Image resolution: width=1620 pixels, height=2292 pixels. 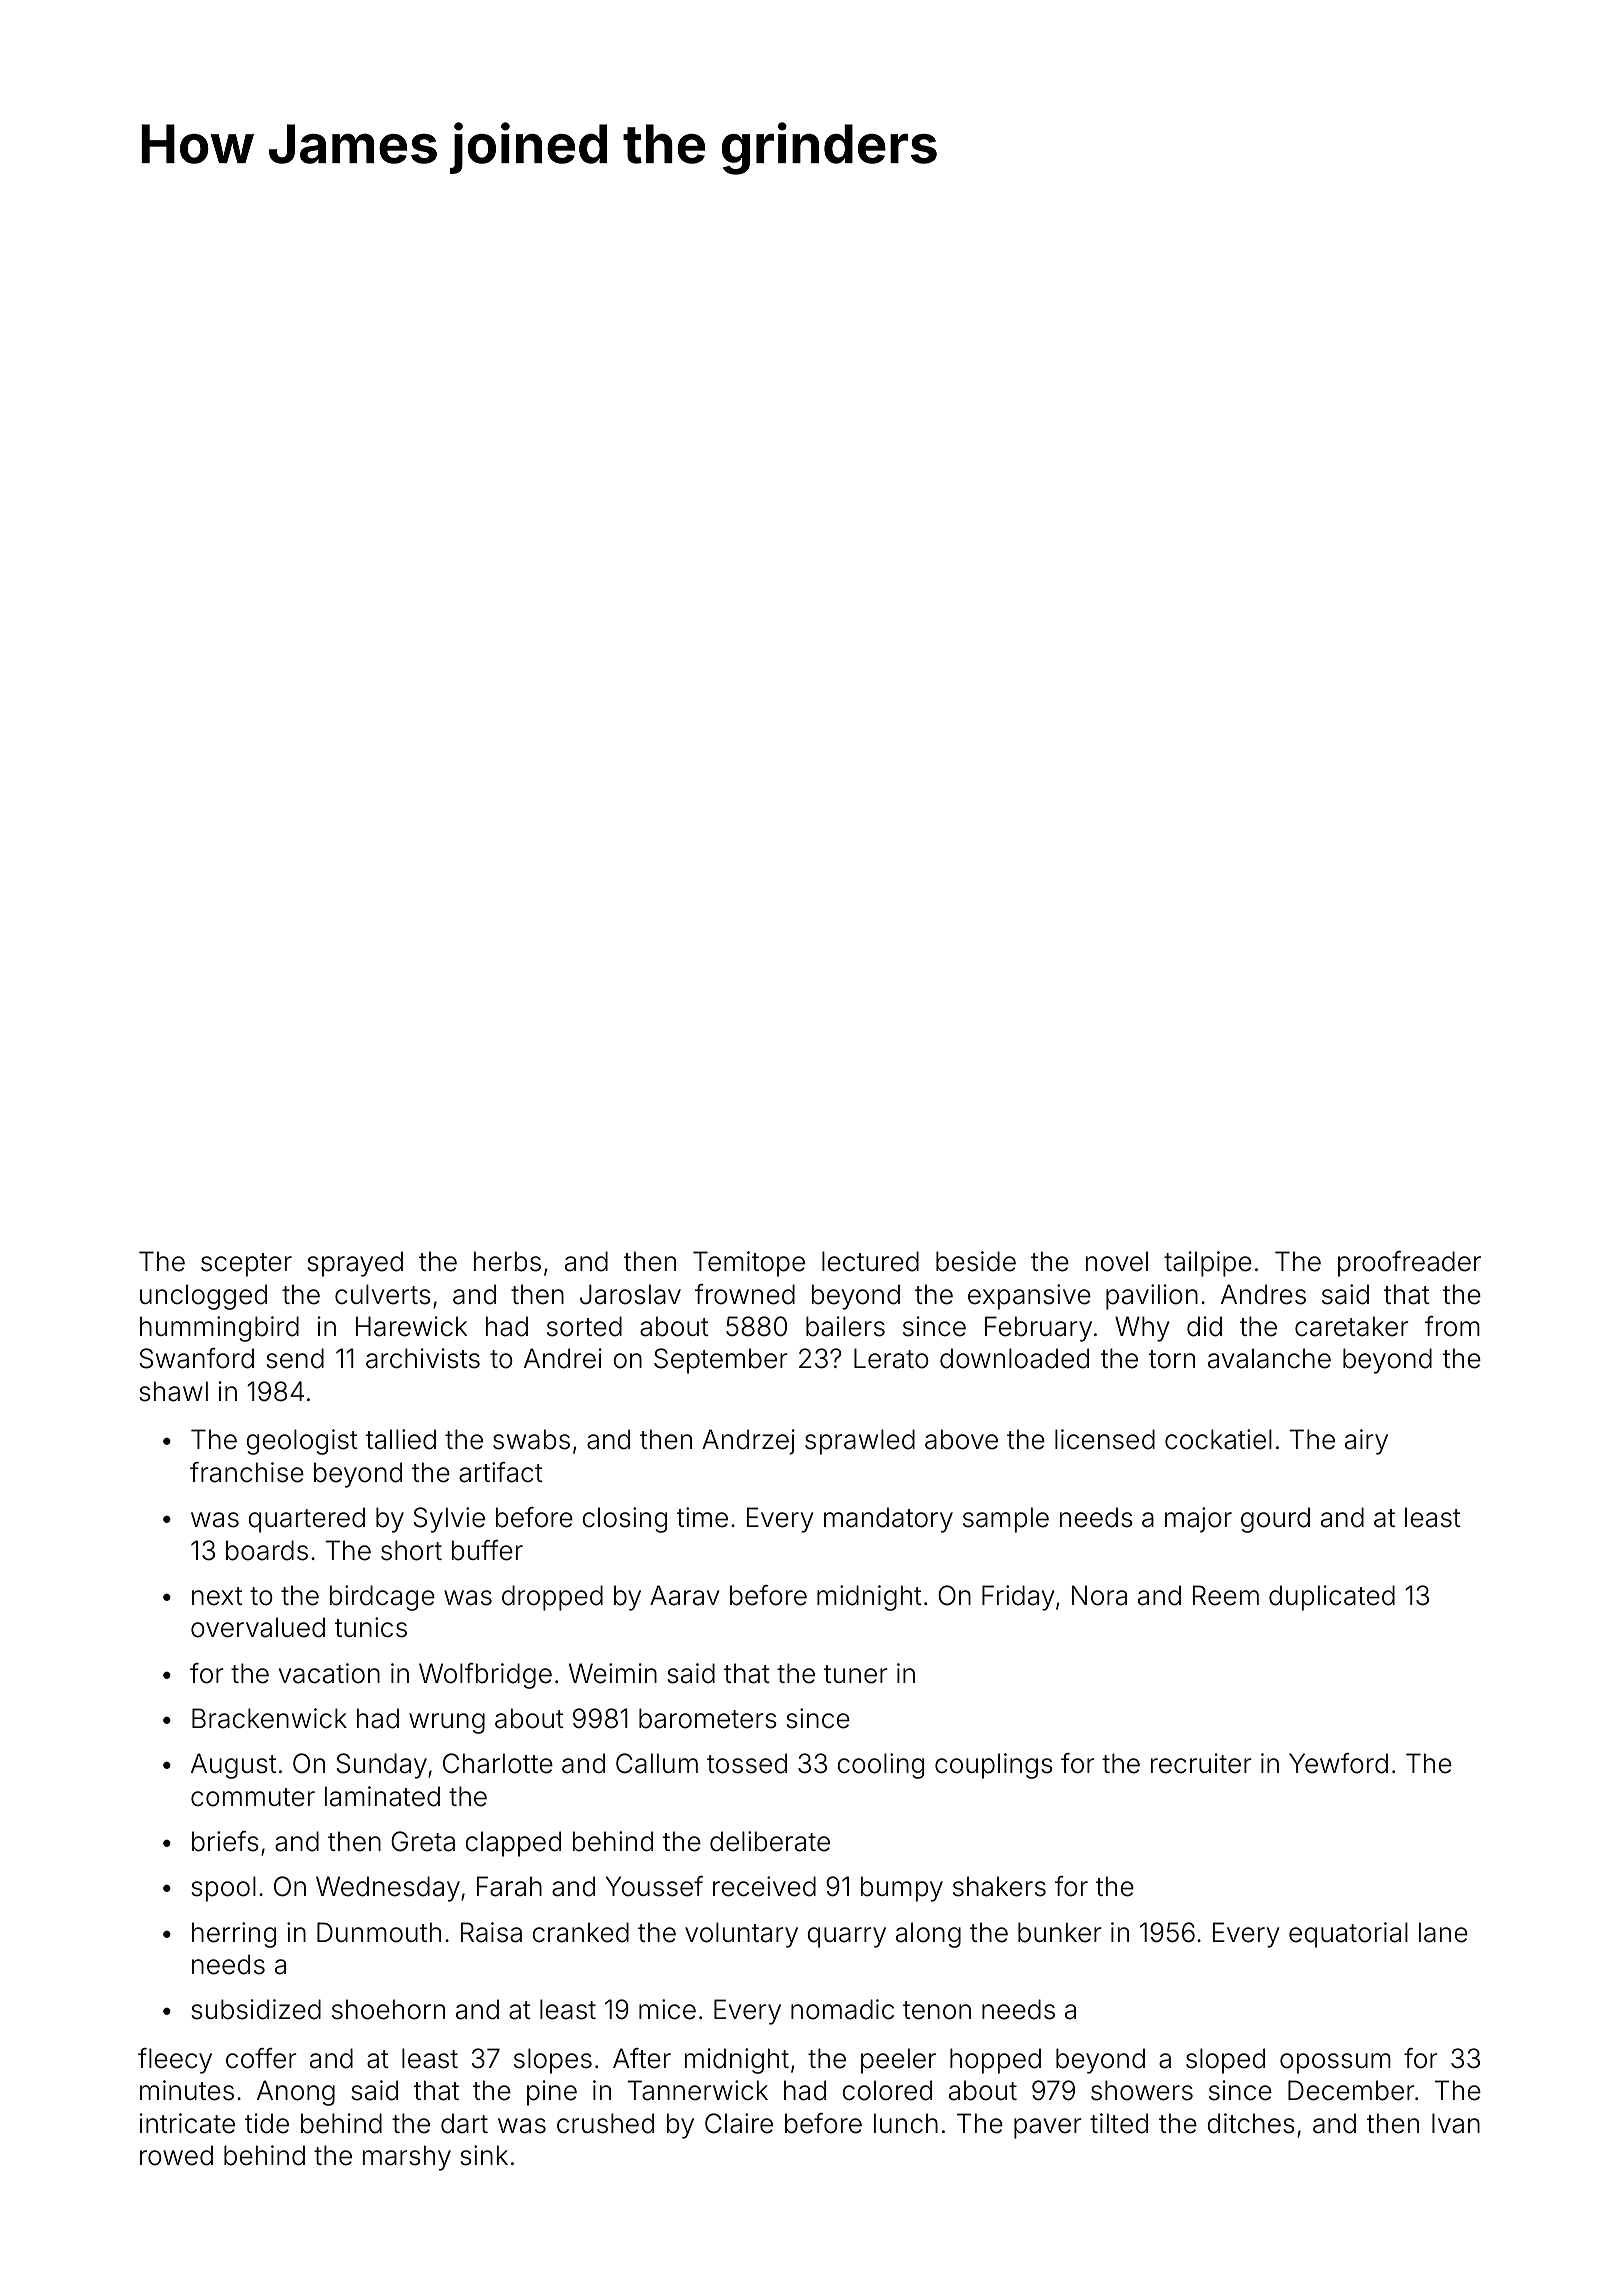 What do you see at coordinates (485, 1676) in the document?
I see `Wolfbridge` at bounding box center [485, 1676].
